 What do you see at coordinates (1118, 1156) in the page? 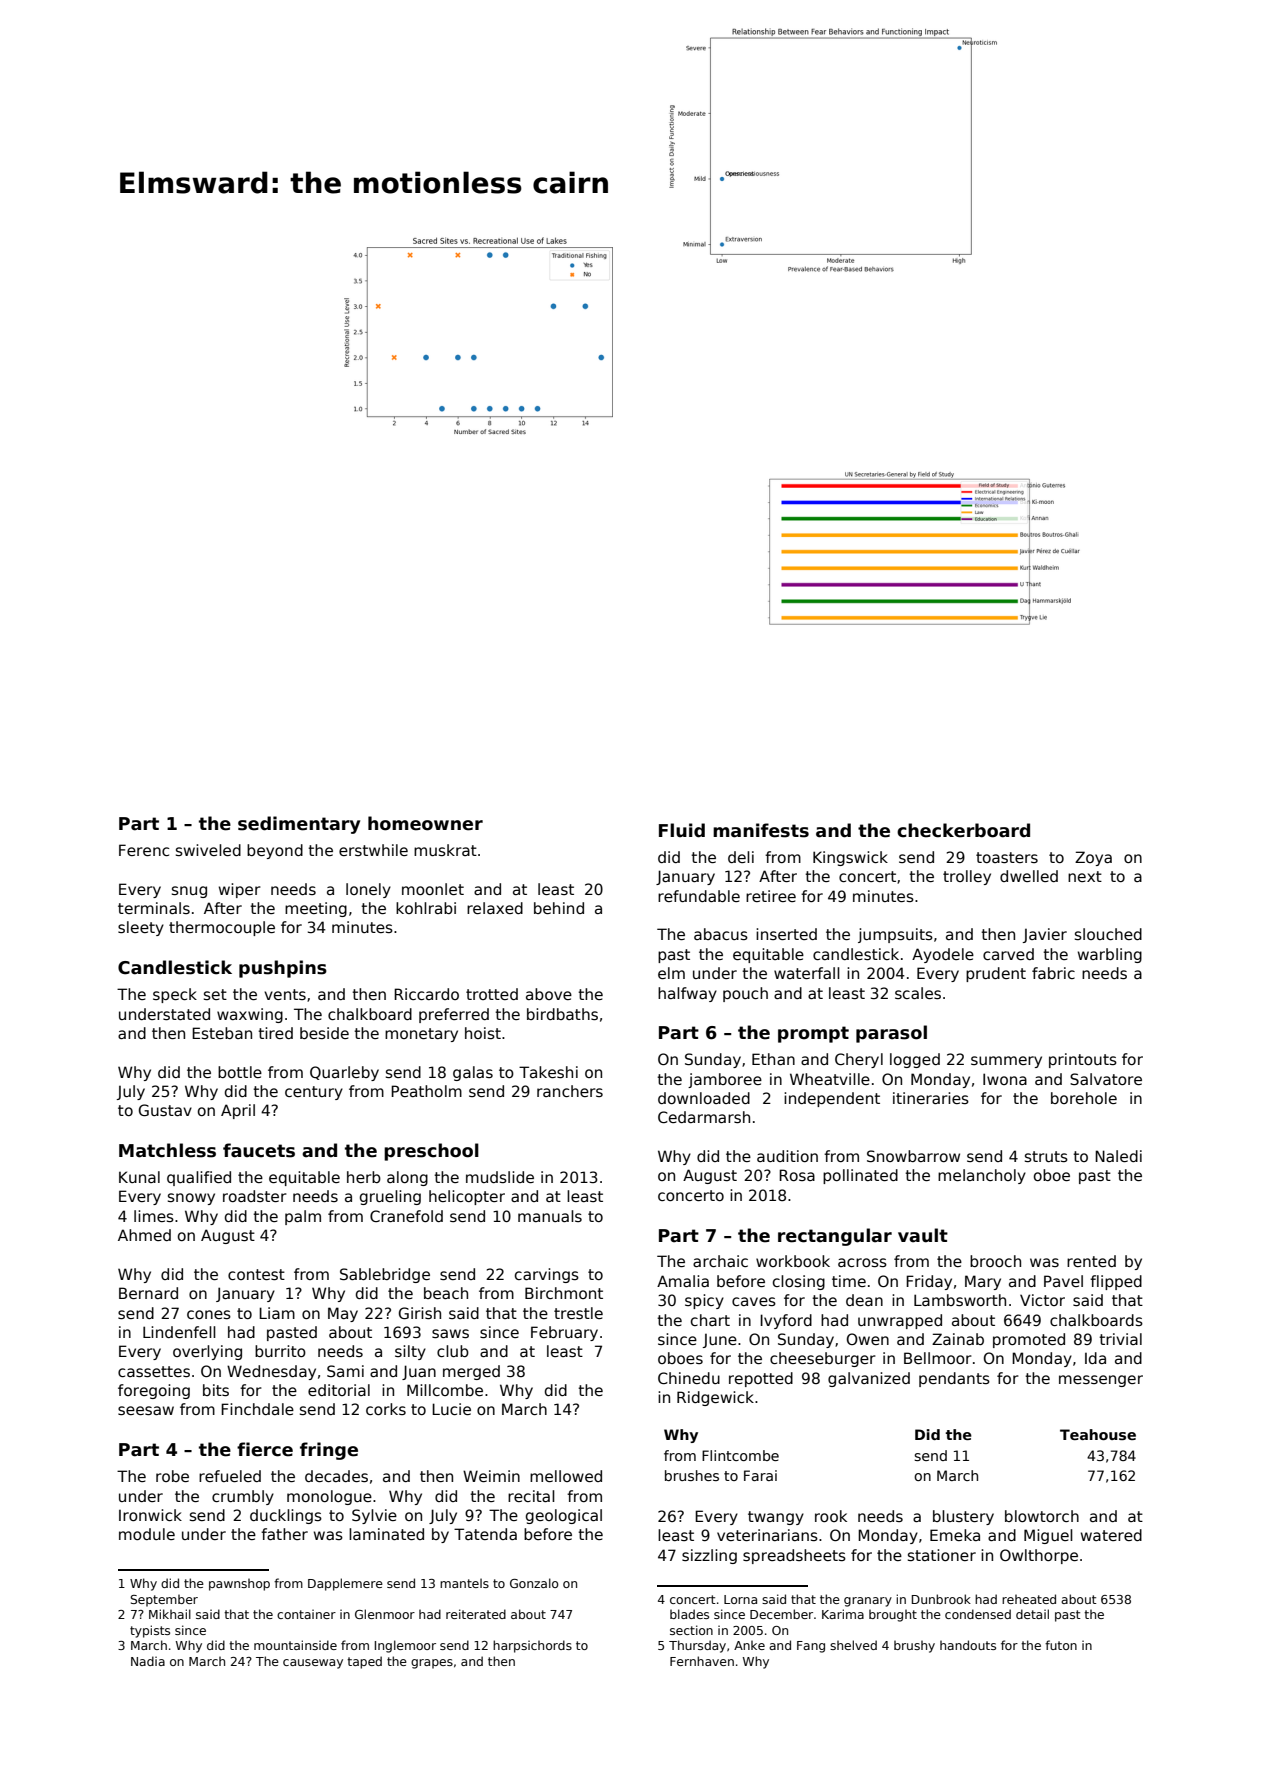
I see `Naledi` at bounding box center [1118, 1156].
